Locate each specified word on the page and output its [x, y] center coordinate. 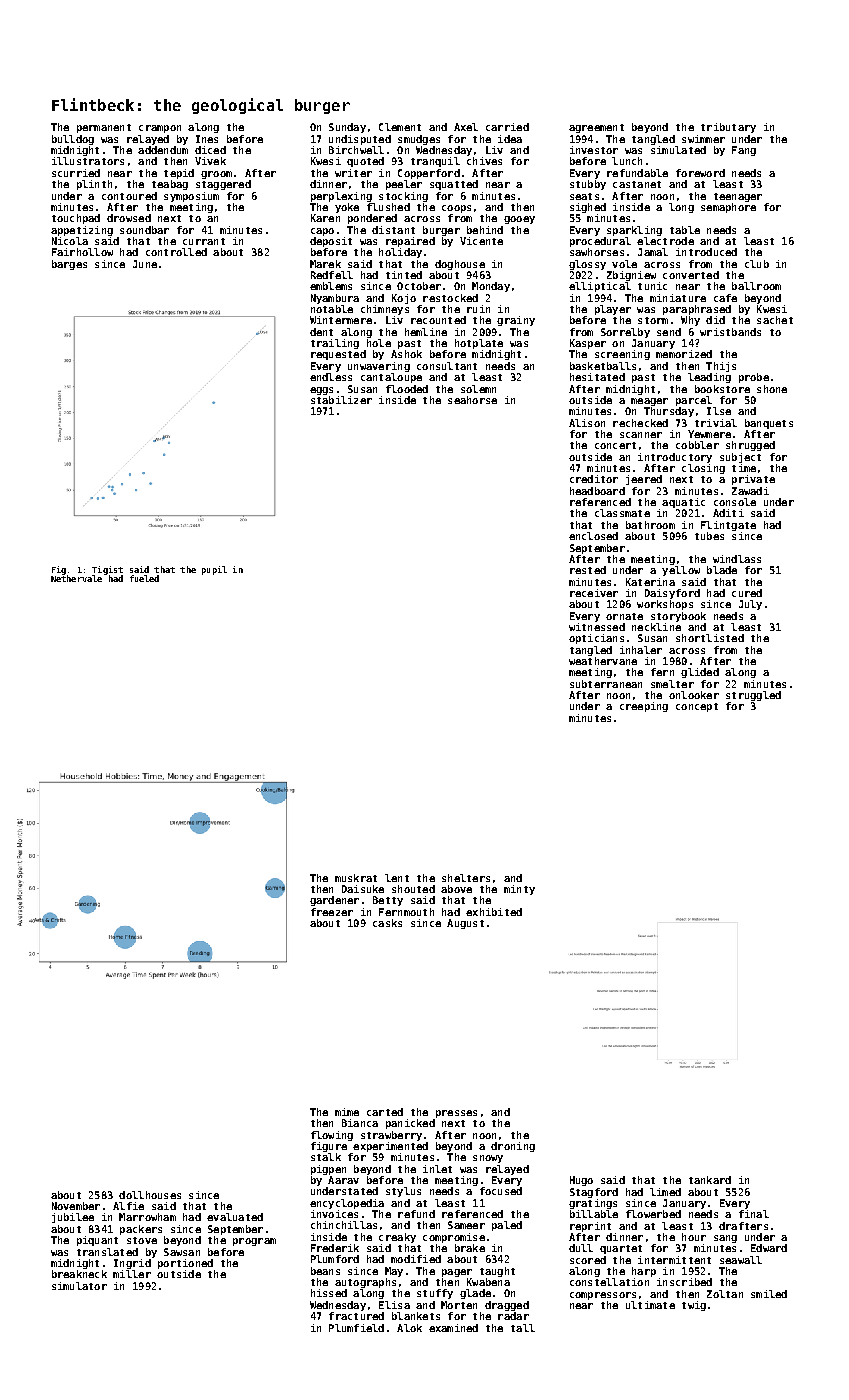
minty [519, 890]
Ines [207, 139]
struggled [753, 696]
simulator [79, 1286]
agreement [596, 128]
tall [523, 1328]
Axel [466, 127]
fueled [144, 578]
